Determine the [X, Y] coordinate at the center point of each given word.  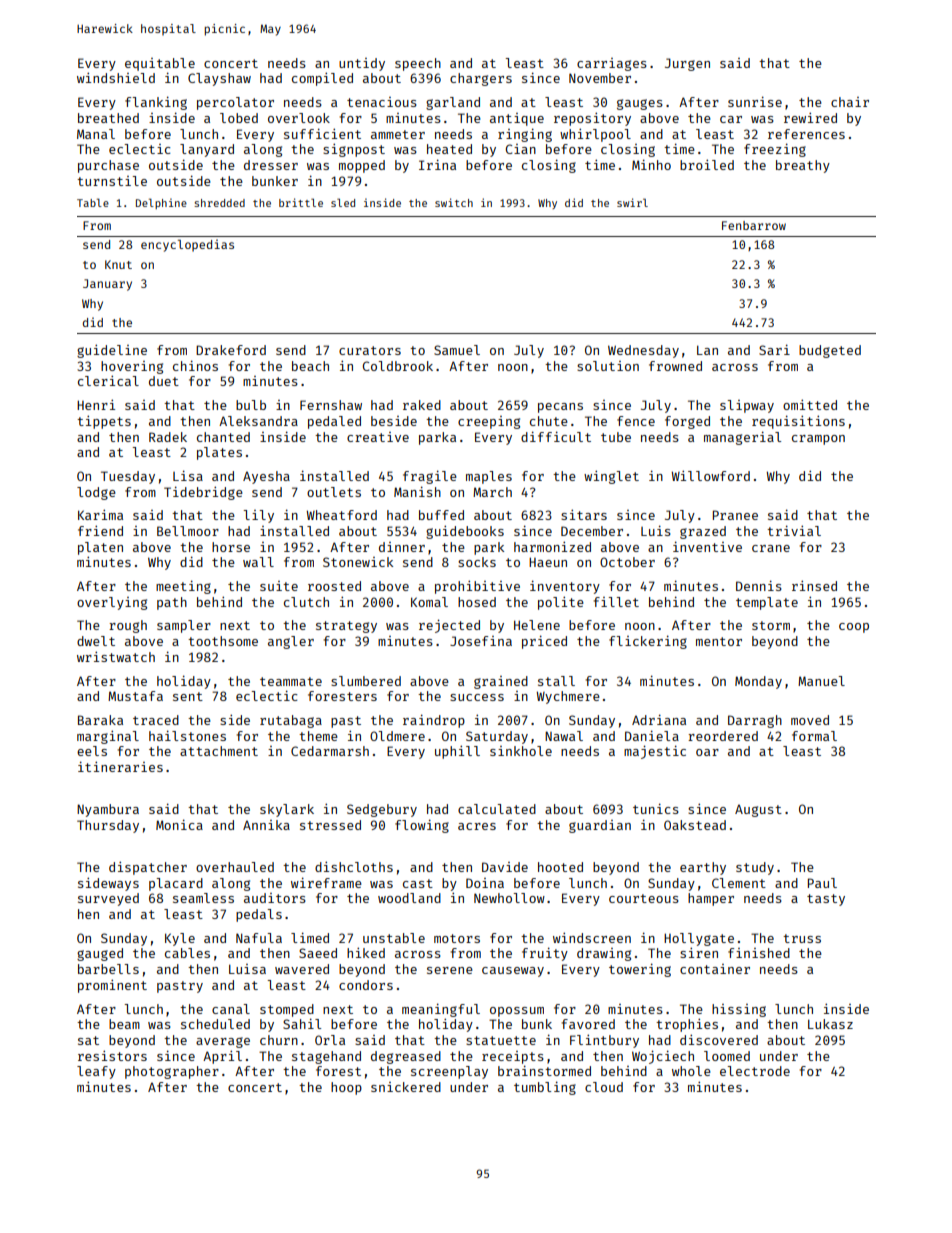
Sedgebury [382, 810]
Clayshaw [219, 79]
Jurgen [687, 64]
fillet [616, 602]
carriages [612, 64]
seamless [203, 898]
